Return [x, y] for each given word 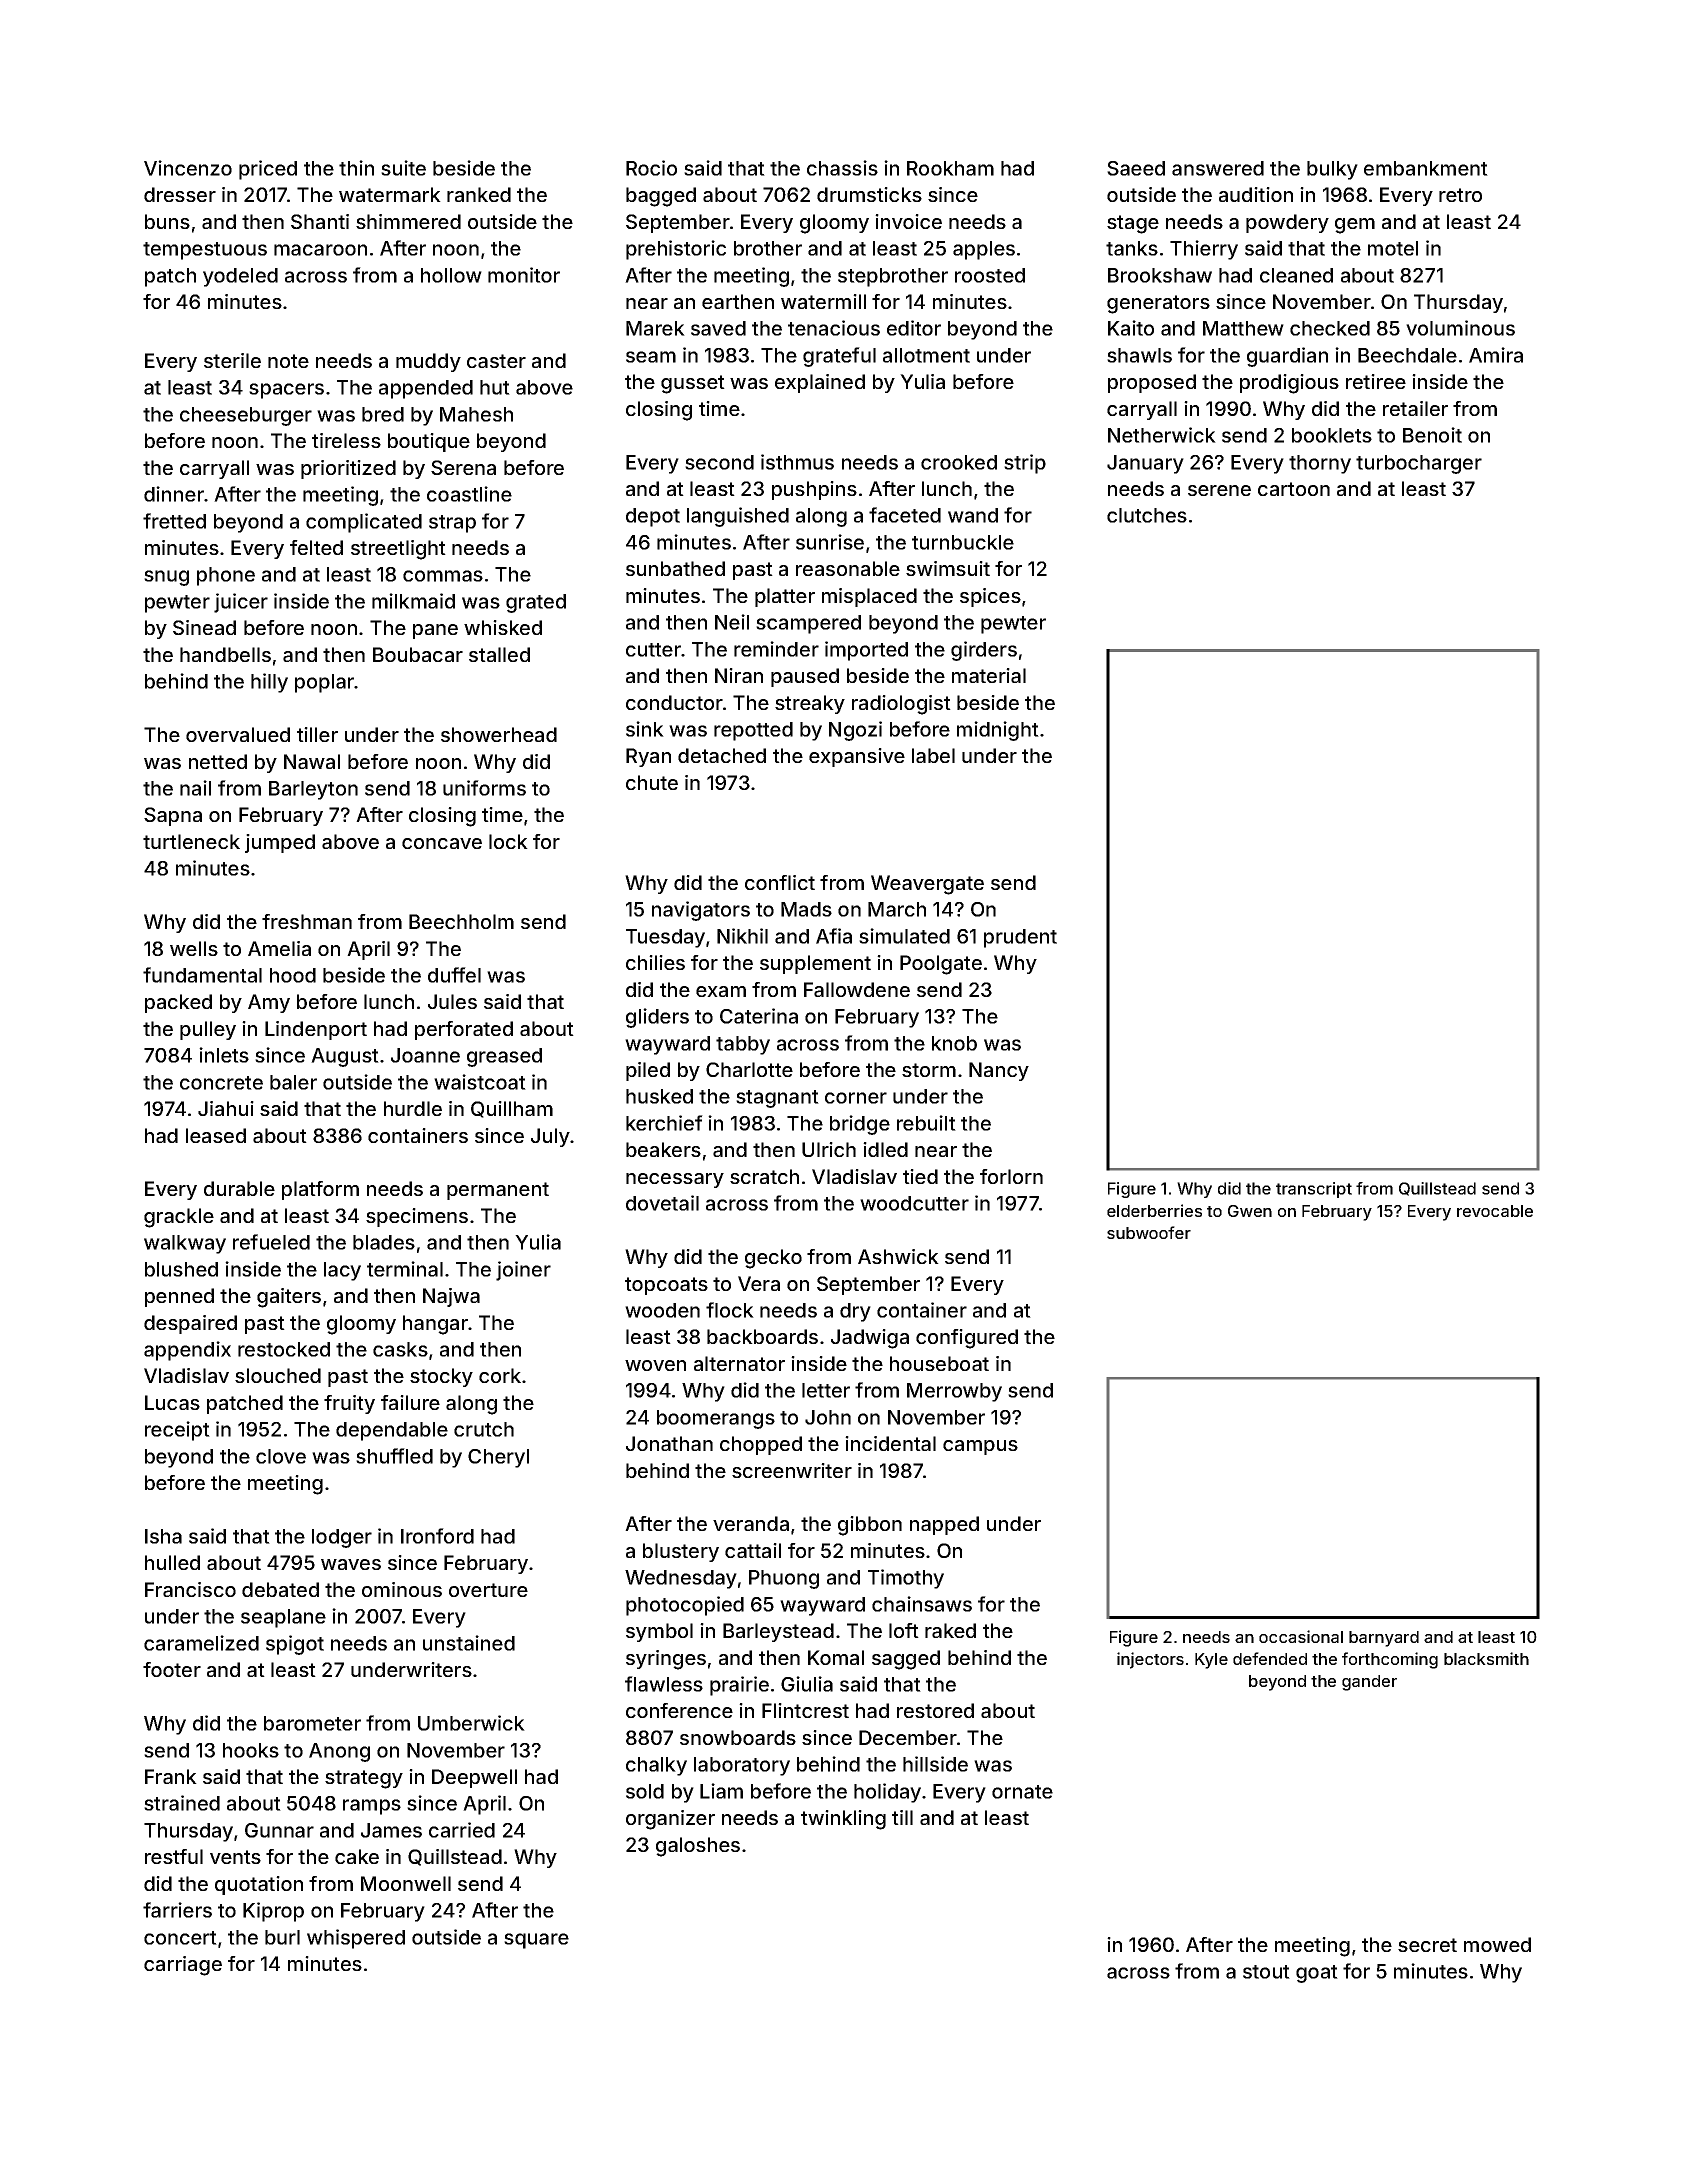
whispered [356, 1939]
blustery [681, 1552]
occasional [1301, 1636]
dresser [180, 194]
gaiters [289, 1298]
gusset [693, 384]
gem [1355, 226]
